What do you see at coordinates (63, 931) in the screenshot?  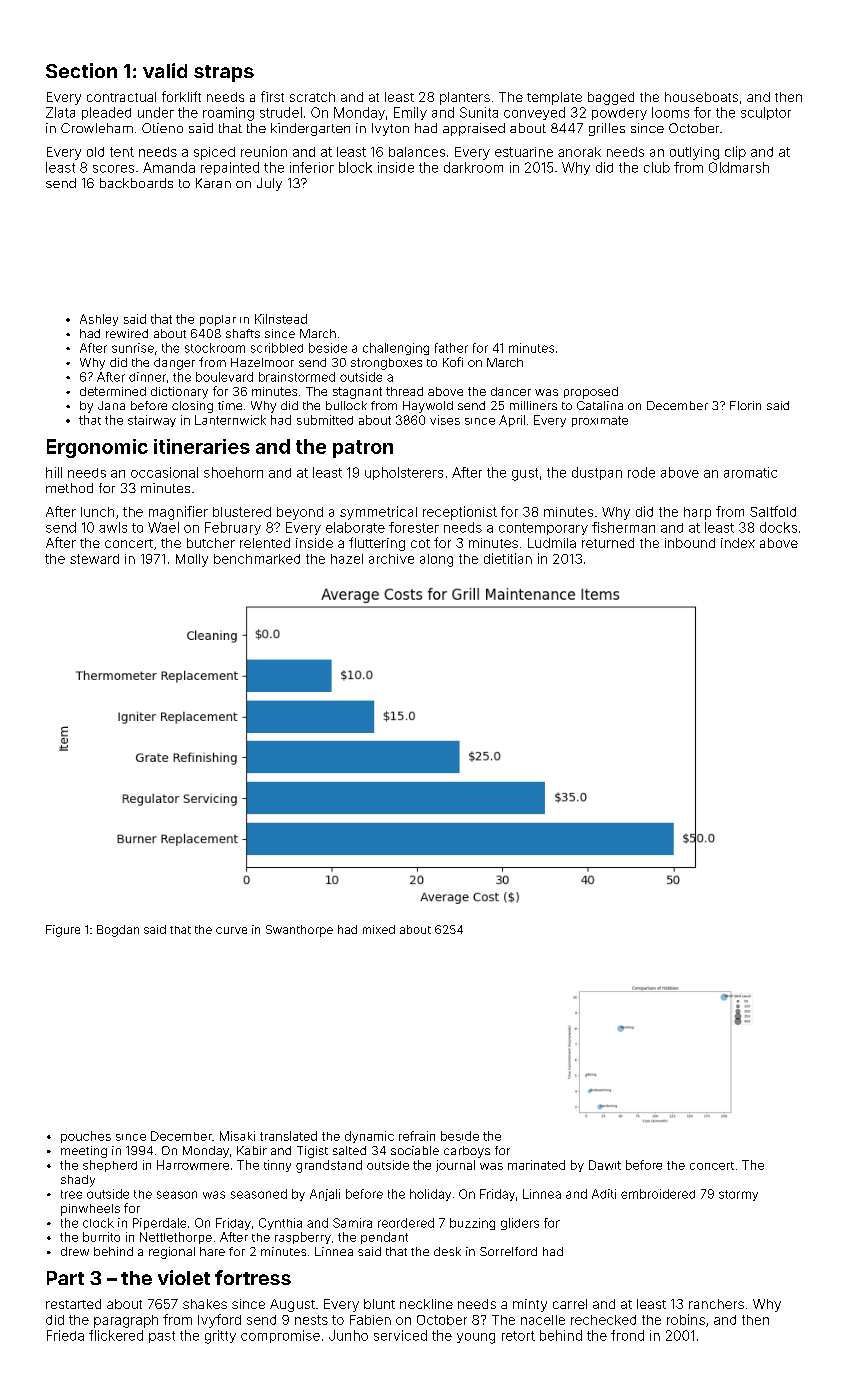 I see `Figure` at bounding box center [63, 931].
